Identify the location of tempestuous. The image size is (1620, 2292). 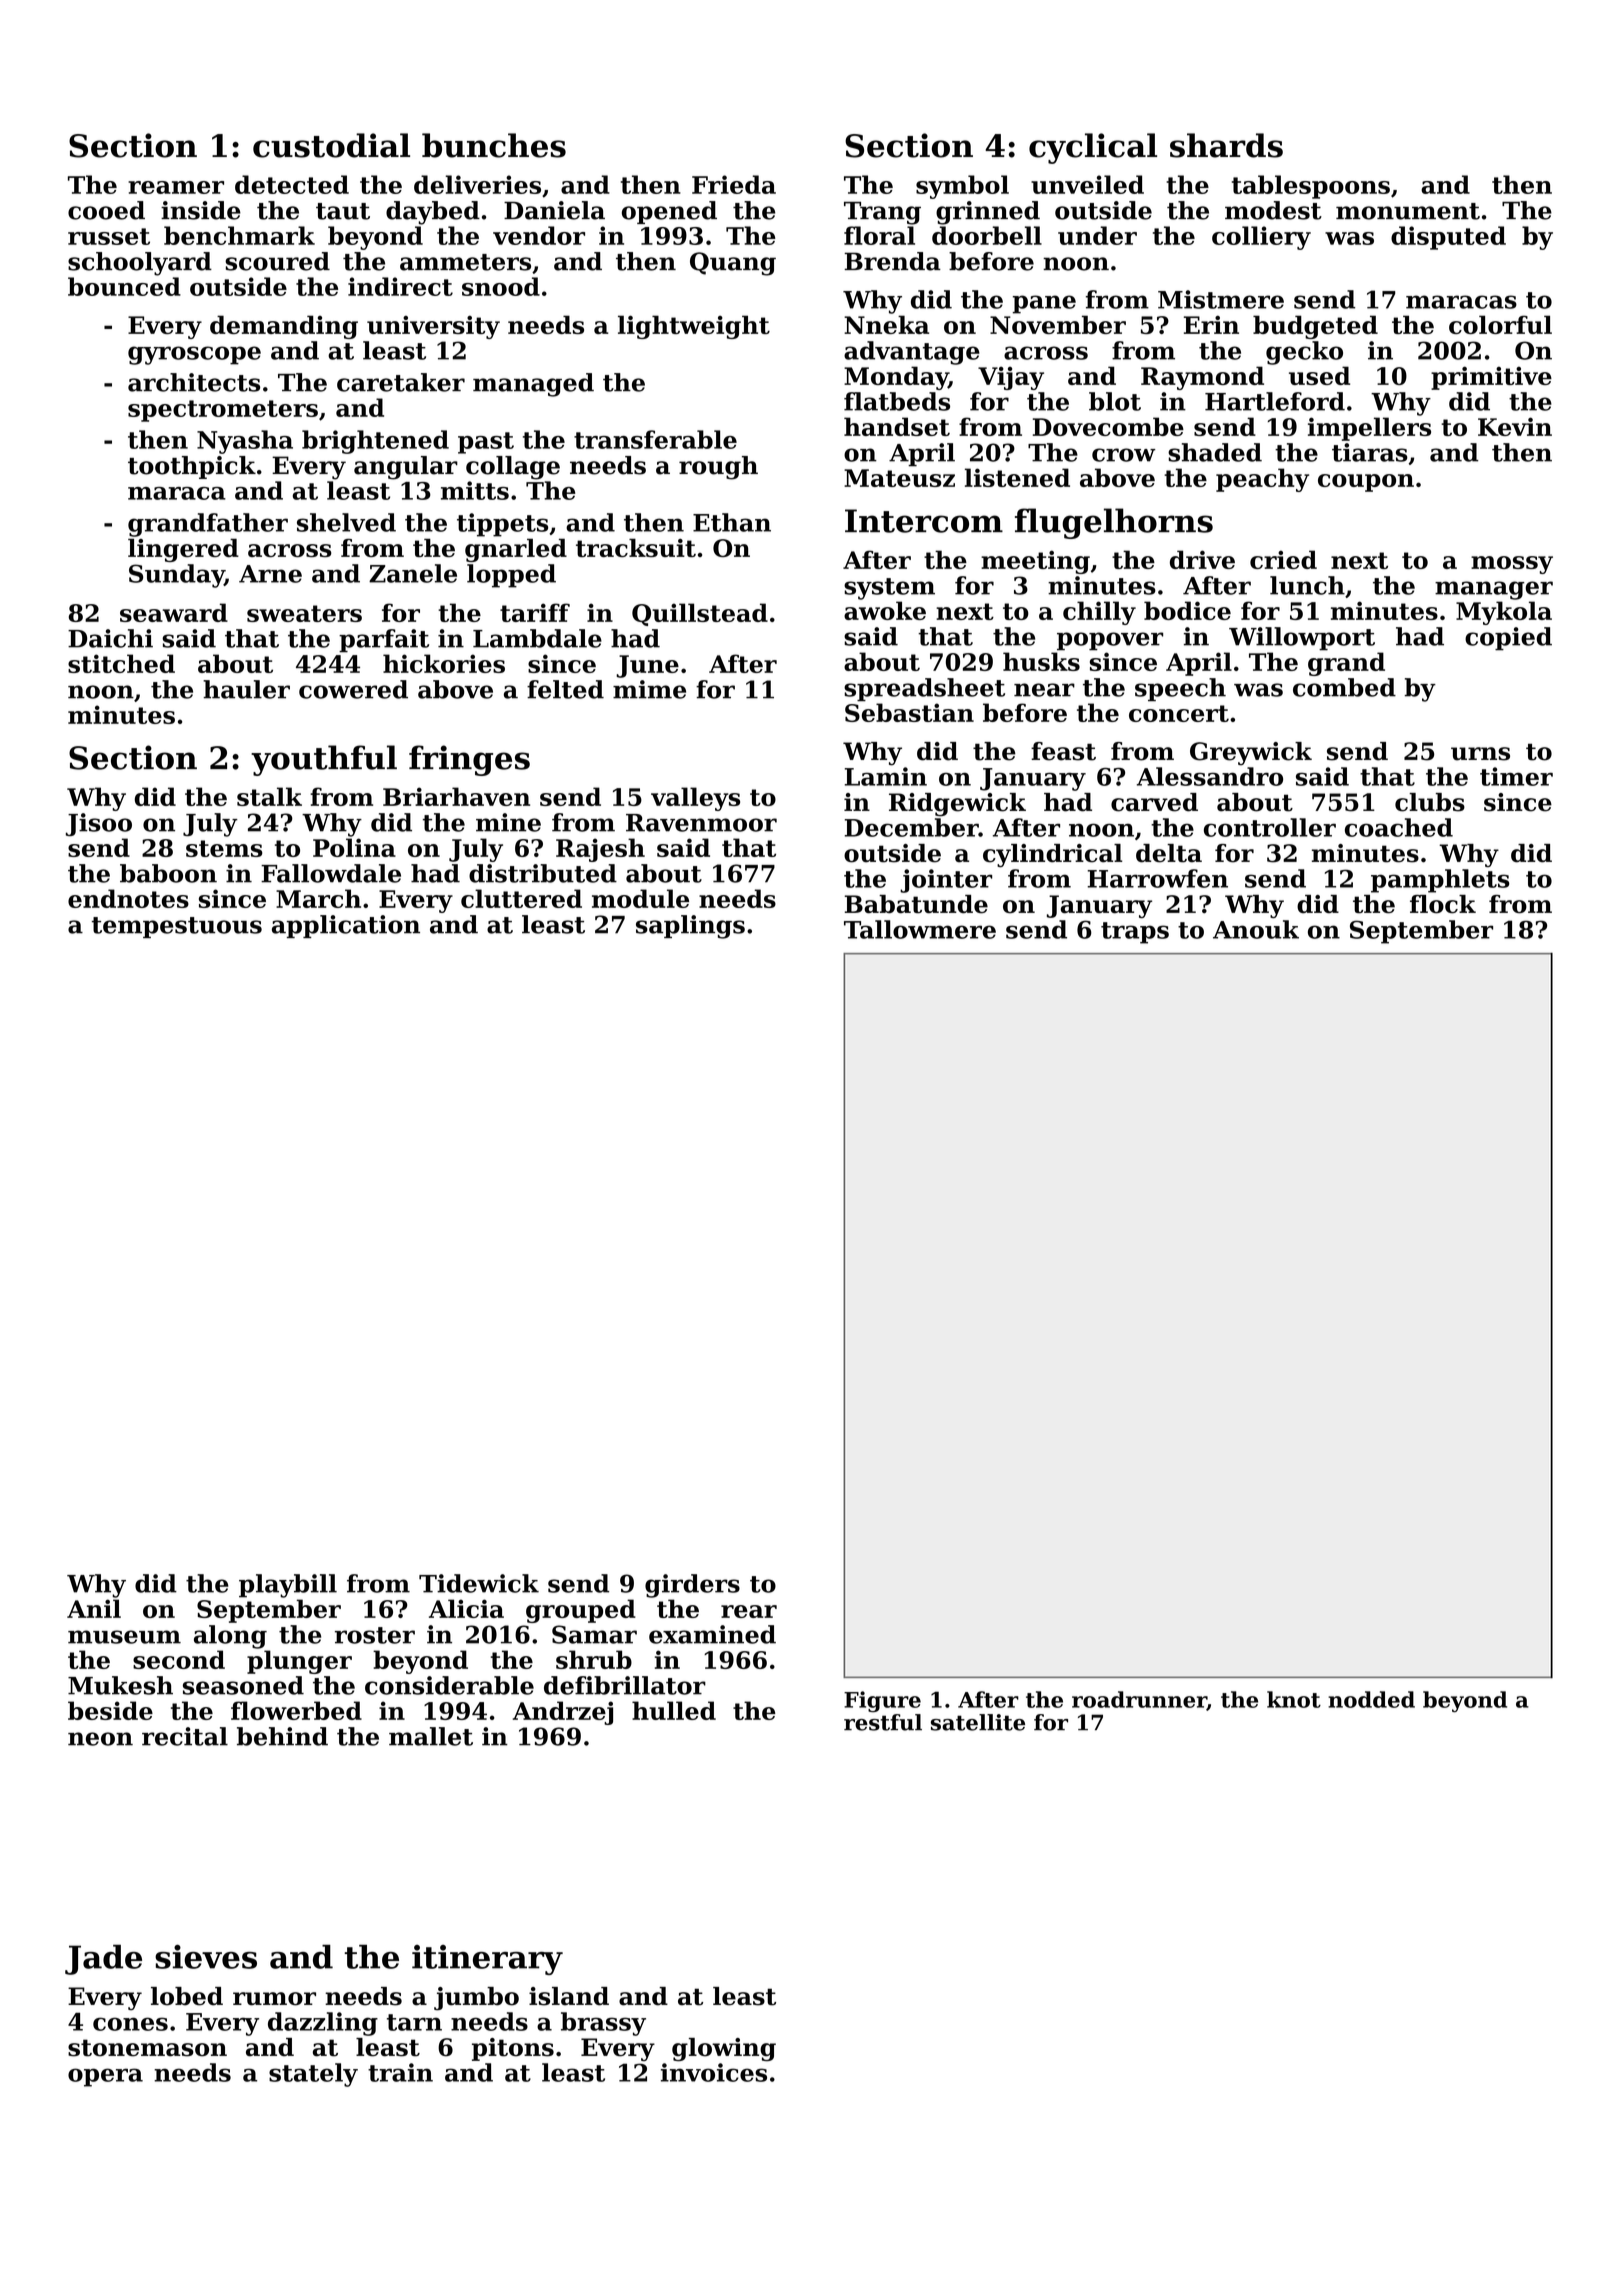
(177, 927).
